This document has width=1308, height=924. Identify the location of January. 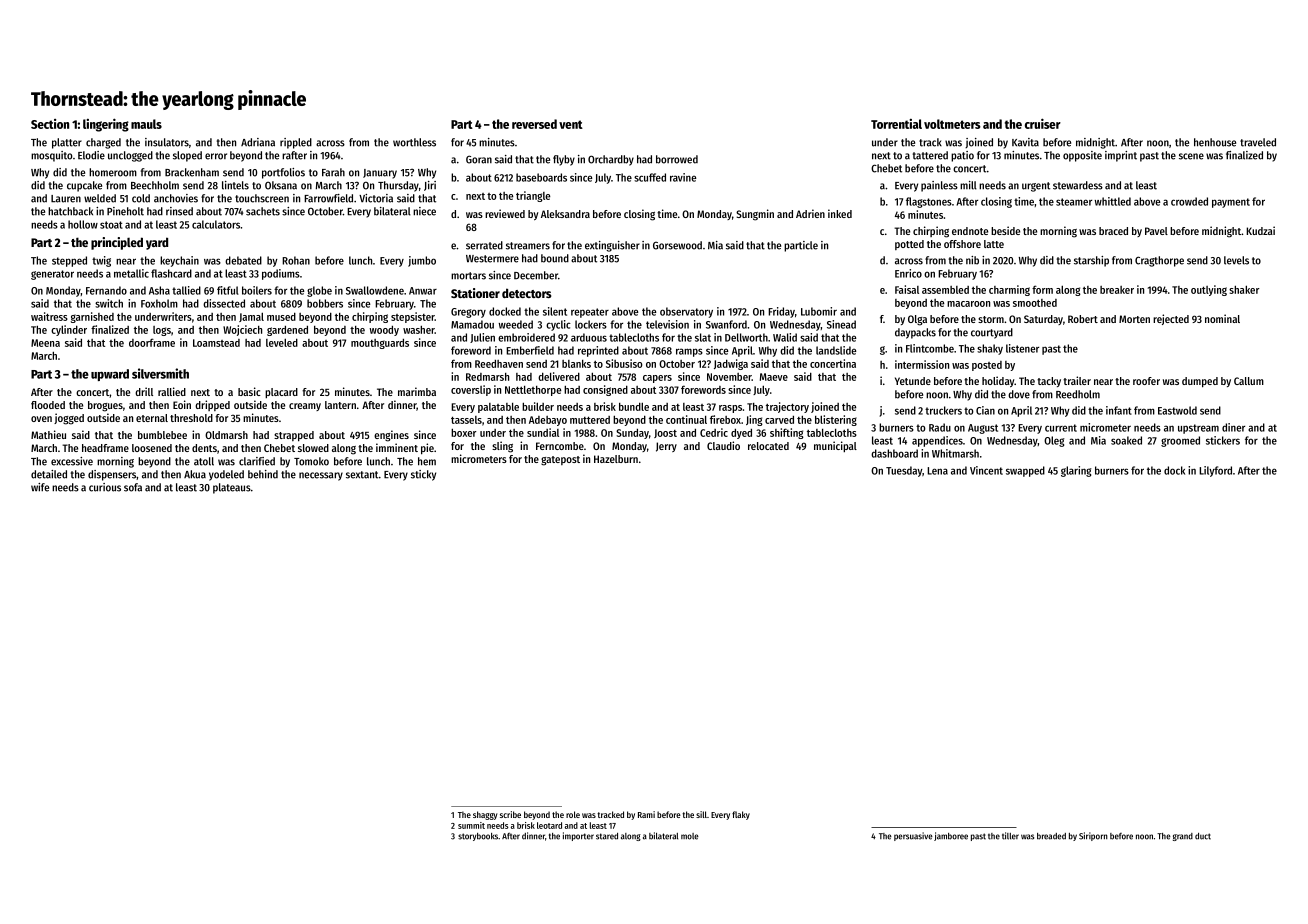
(380, 174).
